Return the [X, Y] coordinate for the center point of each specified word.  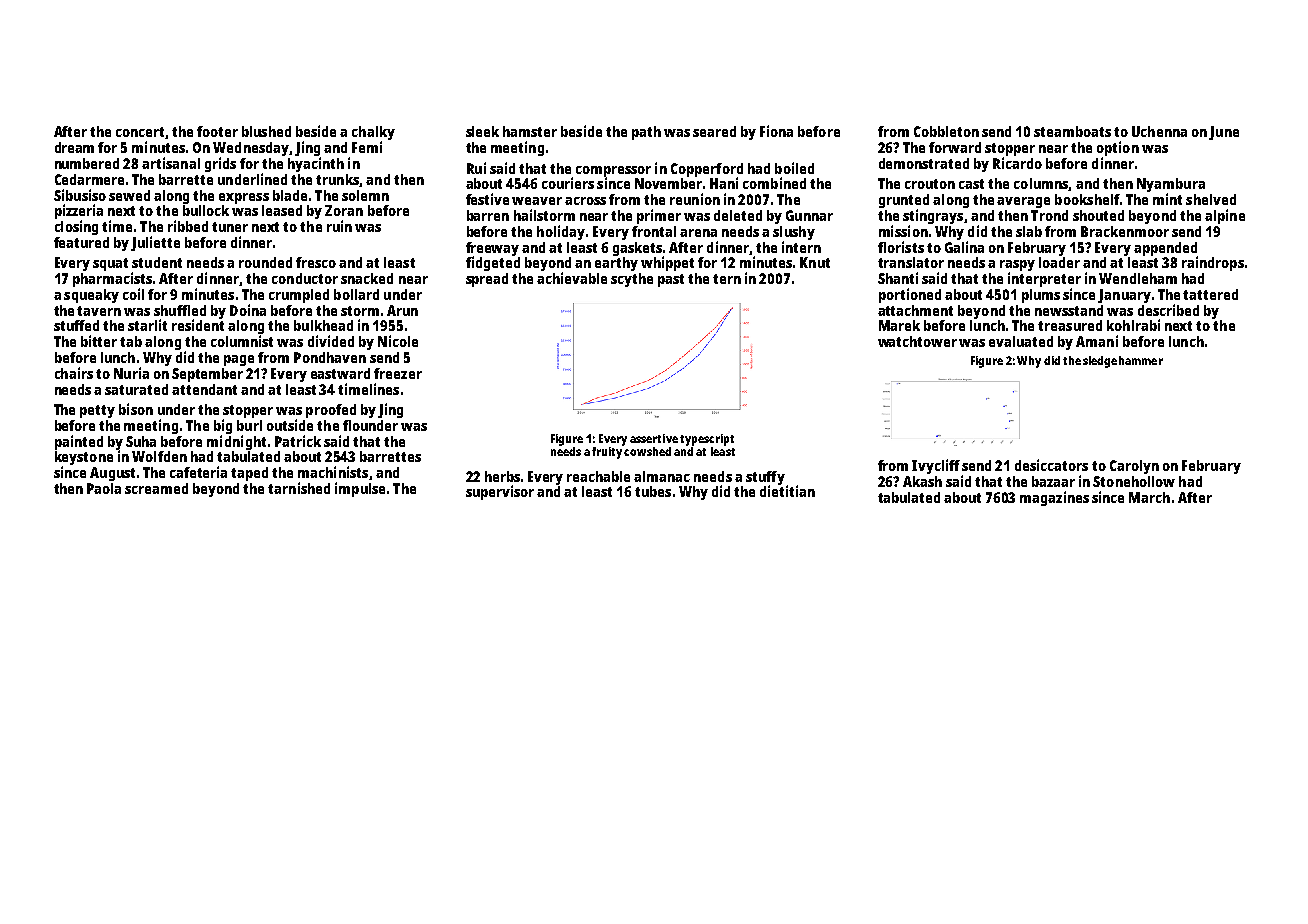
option [1118, 148]
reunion [695, 199]
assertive [654, 438]
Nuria [131, 373]
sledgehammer [1123, 362]
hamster [530, 131]
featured [81, 242]
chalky [373, 133]
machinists [333, 472]
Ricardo [1017, 163]
